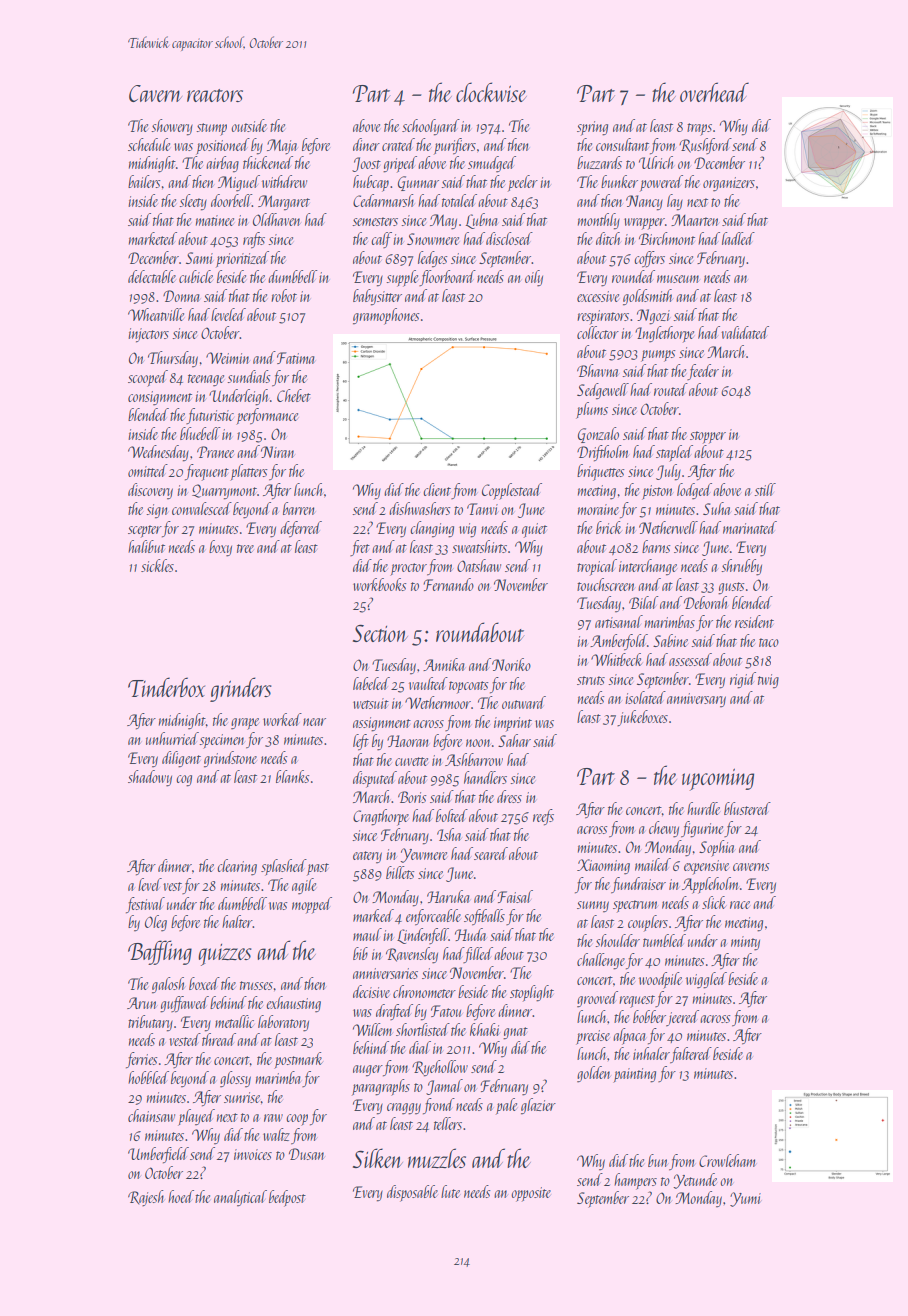  Describe the element at coordinates (215, 95) in the image. I see `reactors` at that location.
